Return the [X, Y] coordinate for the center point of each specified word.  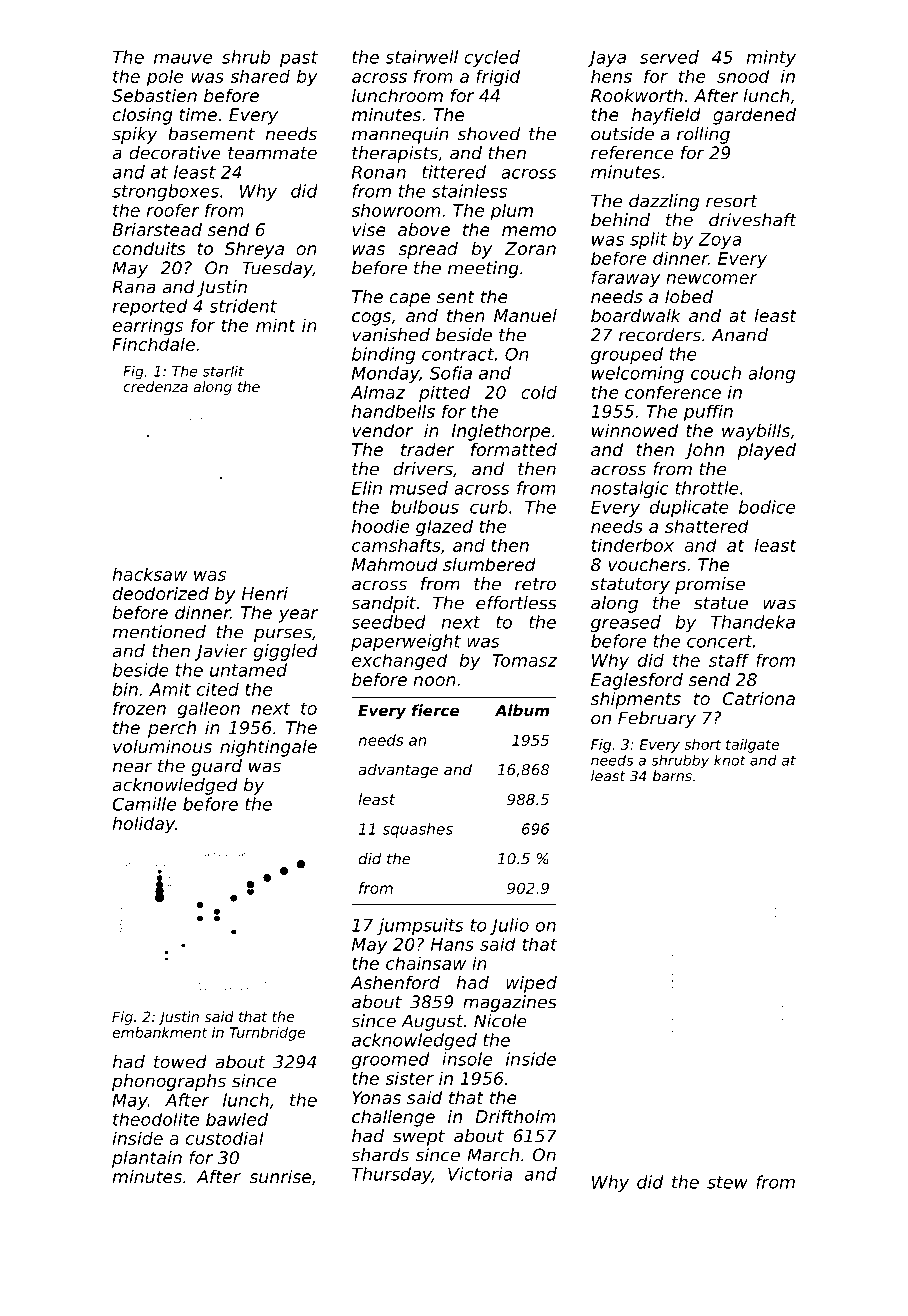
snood [743, 76]
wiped [531, 984]
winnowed [635, 430]
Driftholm [515, 1116]
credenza [155, 386]
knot [730, 760]
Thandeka [753, 622]
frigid [498, 78]
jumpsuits [420, 926]
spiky [134, 135]
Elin [367, 488]
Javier [221, 652]
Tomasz [524, 660]
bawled [237, 1119]
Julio [509, 926]
